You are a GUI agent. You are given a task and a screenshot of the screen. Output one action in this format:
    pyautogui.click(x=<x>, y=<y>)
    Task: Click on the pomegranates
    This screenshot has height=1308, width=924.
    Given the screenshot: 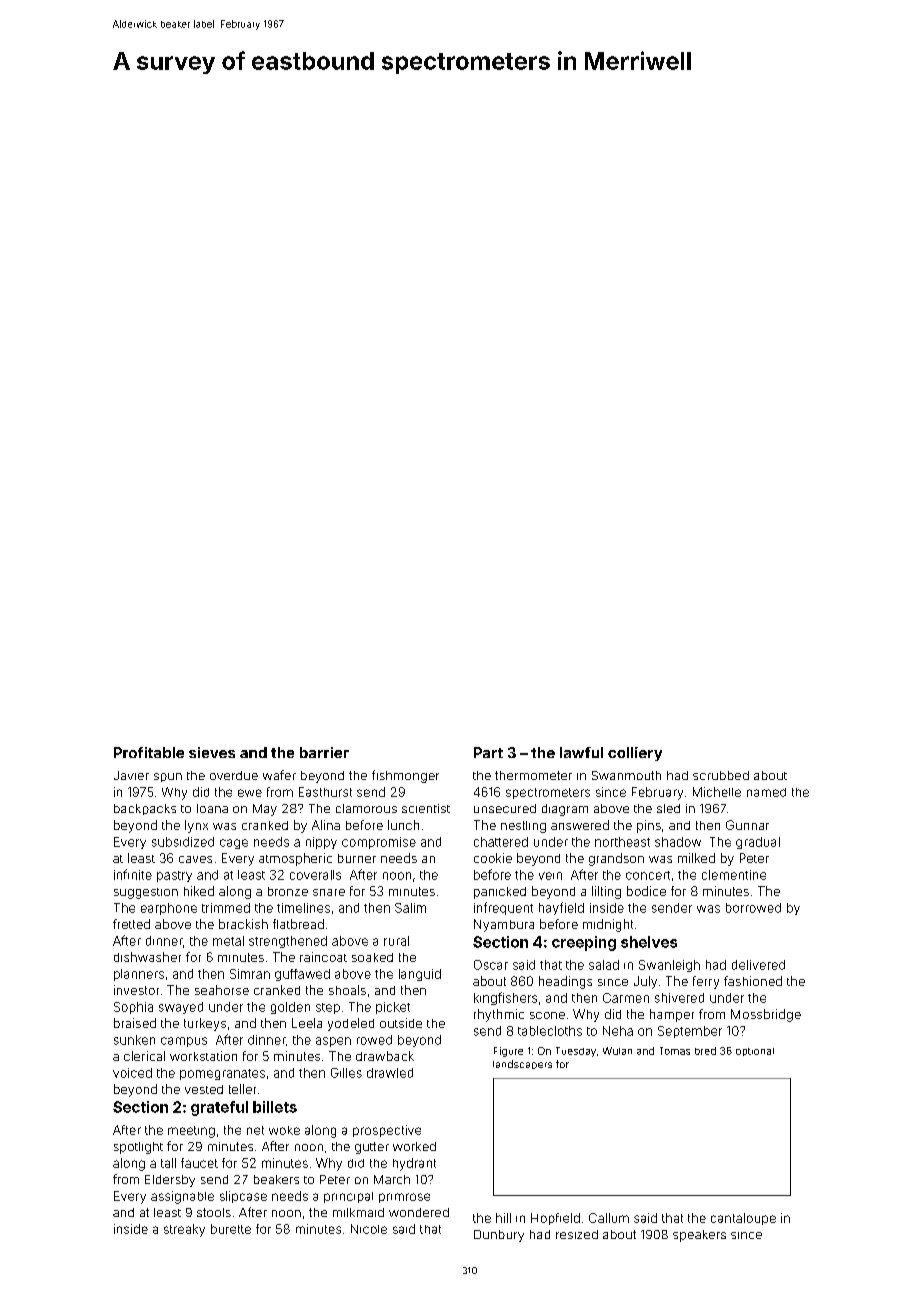 What is the action you would take?
    pyautogui.click(x=222, y=1074)
